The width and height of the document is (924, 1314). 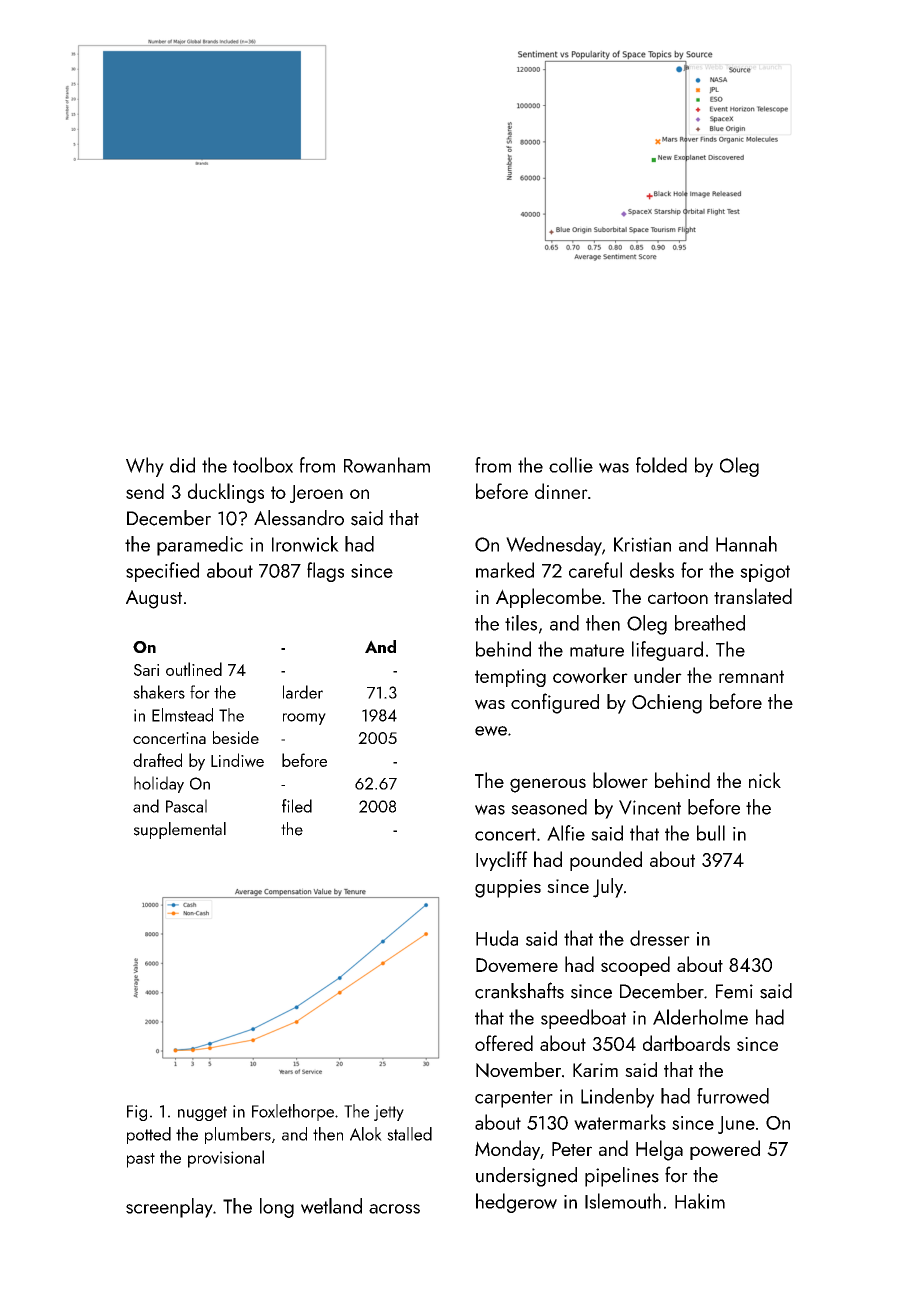 What do you see at coordinates (710, 623) in the document?
I see `breathed` at bounding box center [710, 623].
